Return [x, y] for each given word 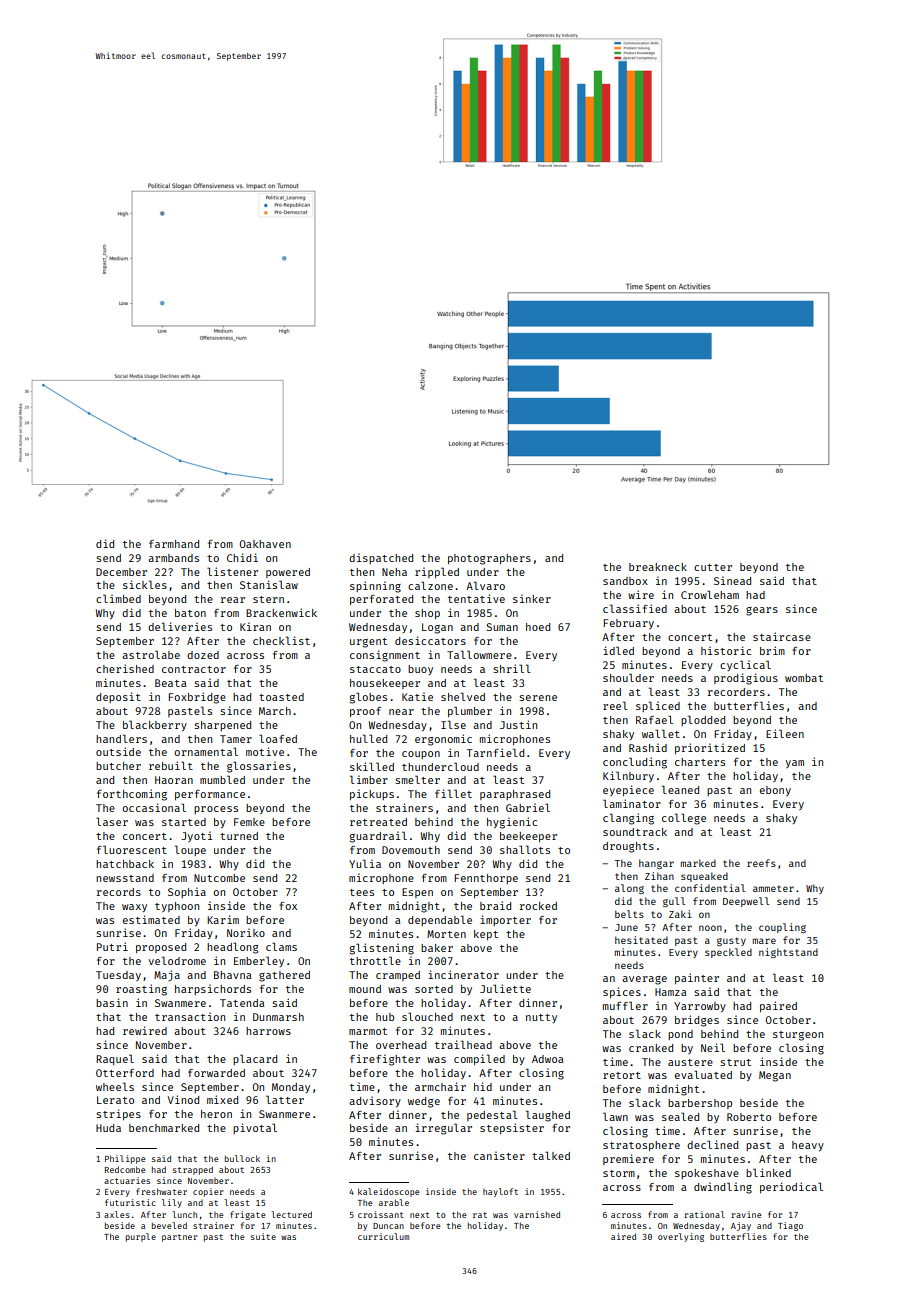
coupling [782, 928]
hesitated [641, 940]
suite [263, 1236]
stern [268, 599]
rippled [437, 572]
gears [762, 611]
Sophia [187, 892]
